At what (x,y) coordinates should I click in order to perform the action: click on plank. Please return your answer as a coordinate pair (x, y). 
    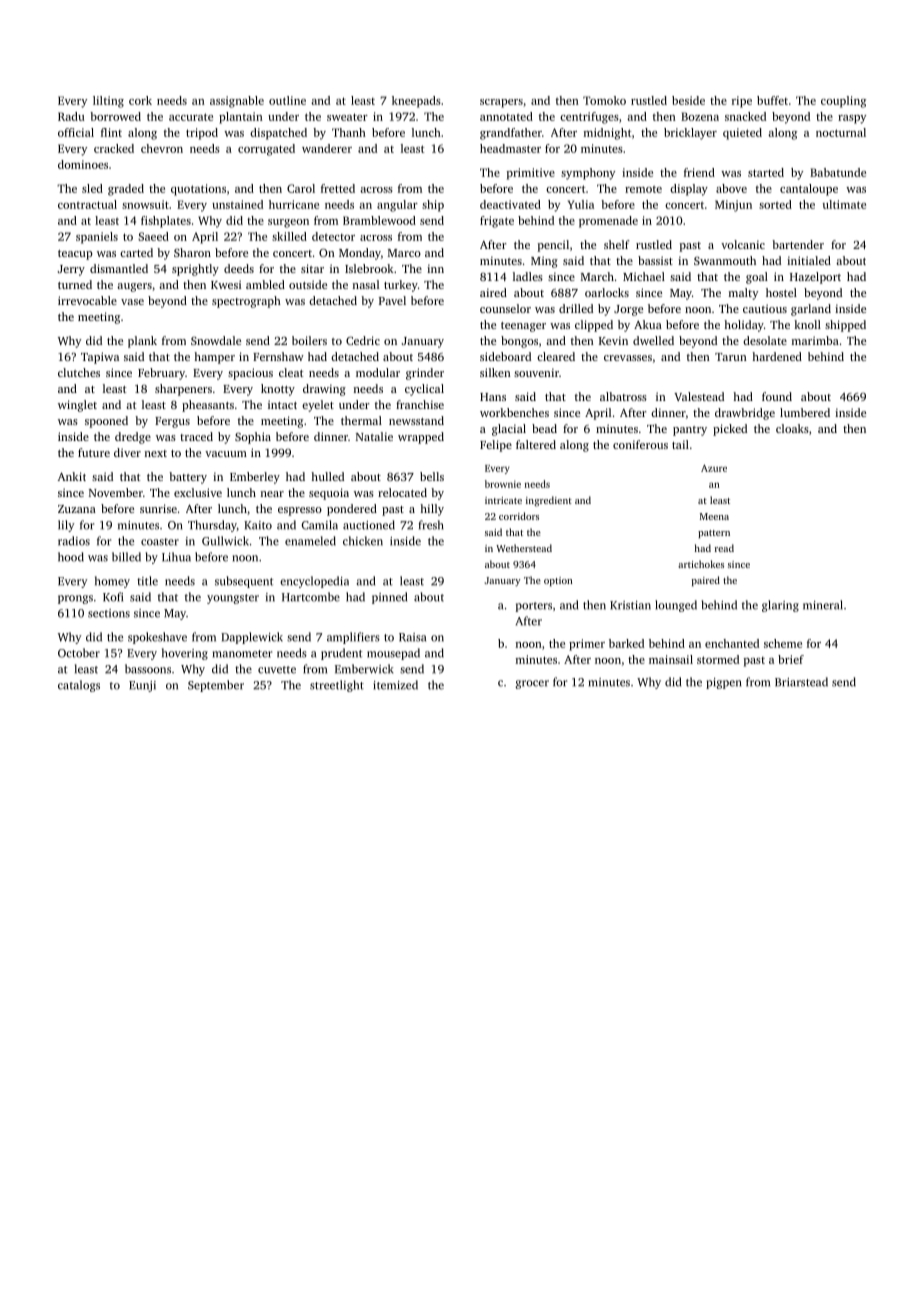
    Looking at the image, I should click on (142, 342).
